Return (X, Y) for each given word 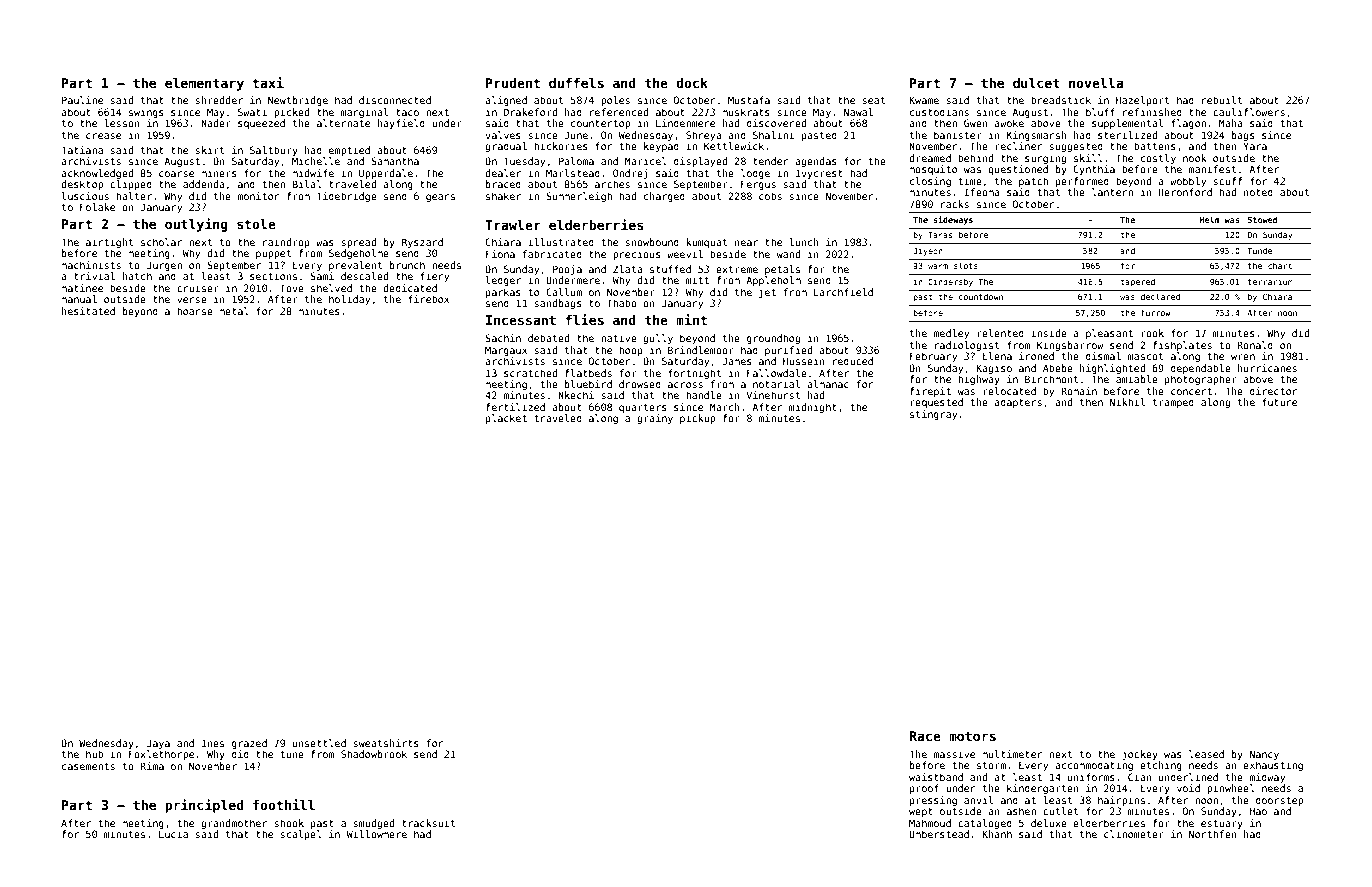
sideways (953, 220)
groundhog (773, 339)
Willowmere (376, 834)
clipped (131, 185)
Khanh (997, 834)
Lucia (173, 834)
